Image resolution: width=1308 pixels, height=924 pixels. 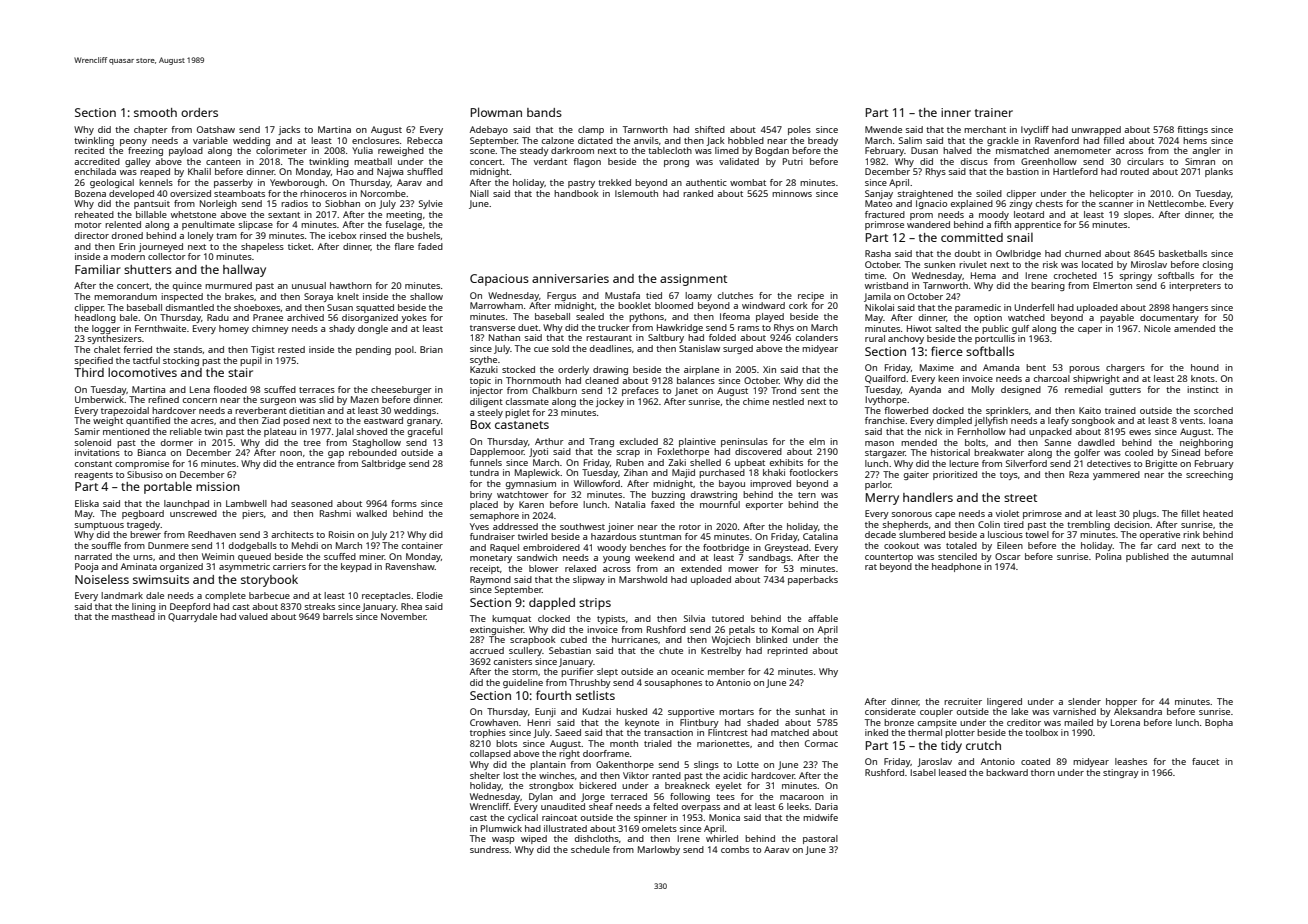 I want to click on fittings, so click(x=1192, y=130).
